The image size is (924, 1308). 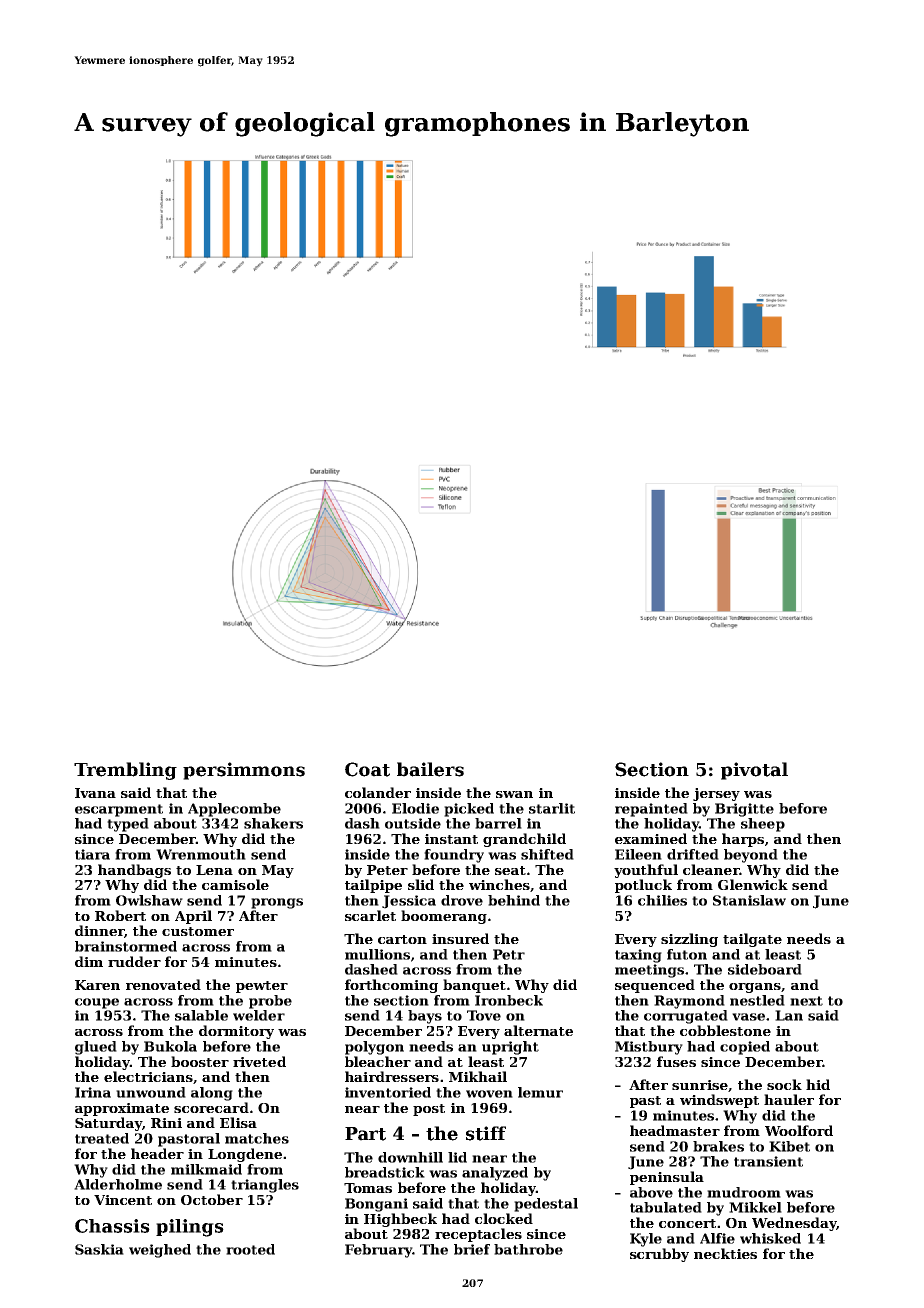 I want to click on Karen, so click(x=97, y=985).
